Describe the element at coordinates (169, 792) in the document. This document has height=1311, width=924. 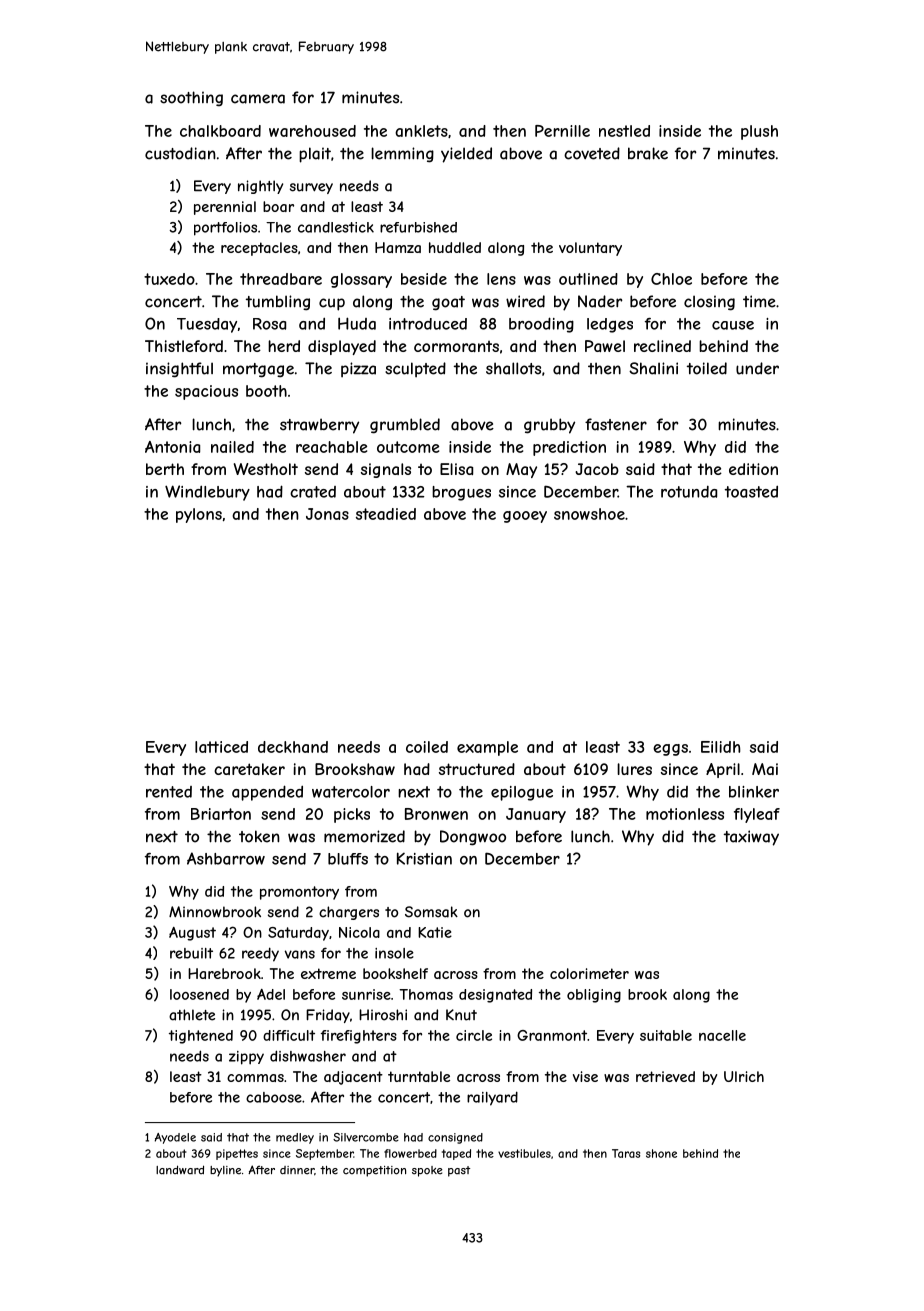
I see `rented` at that location.
